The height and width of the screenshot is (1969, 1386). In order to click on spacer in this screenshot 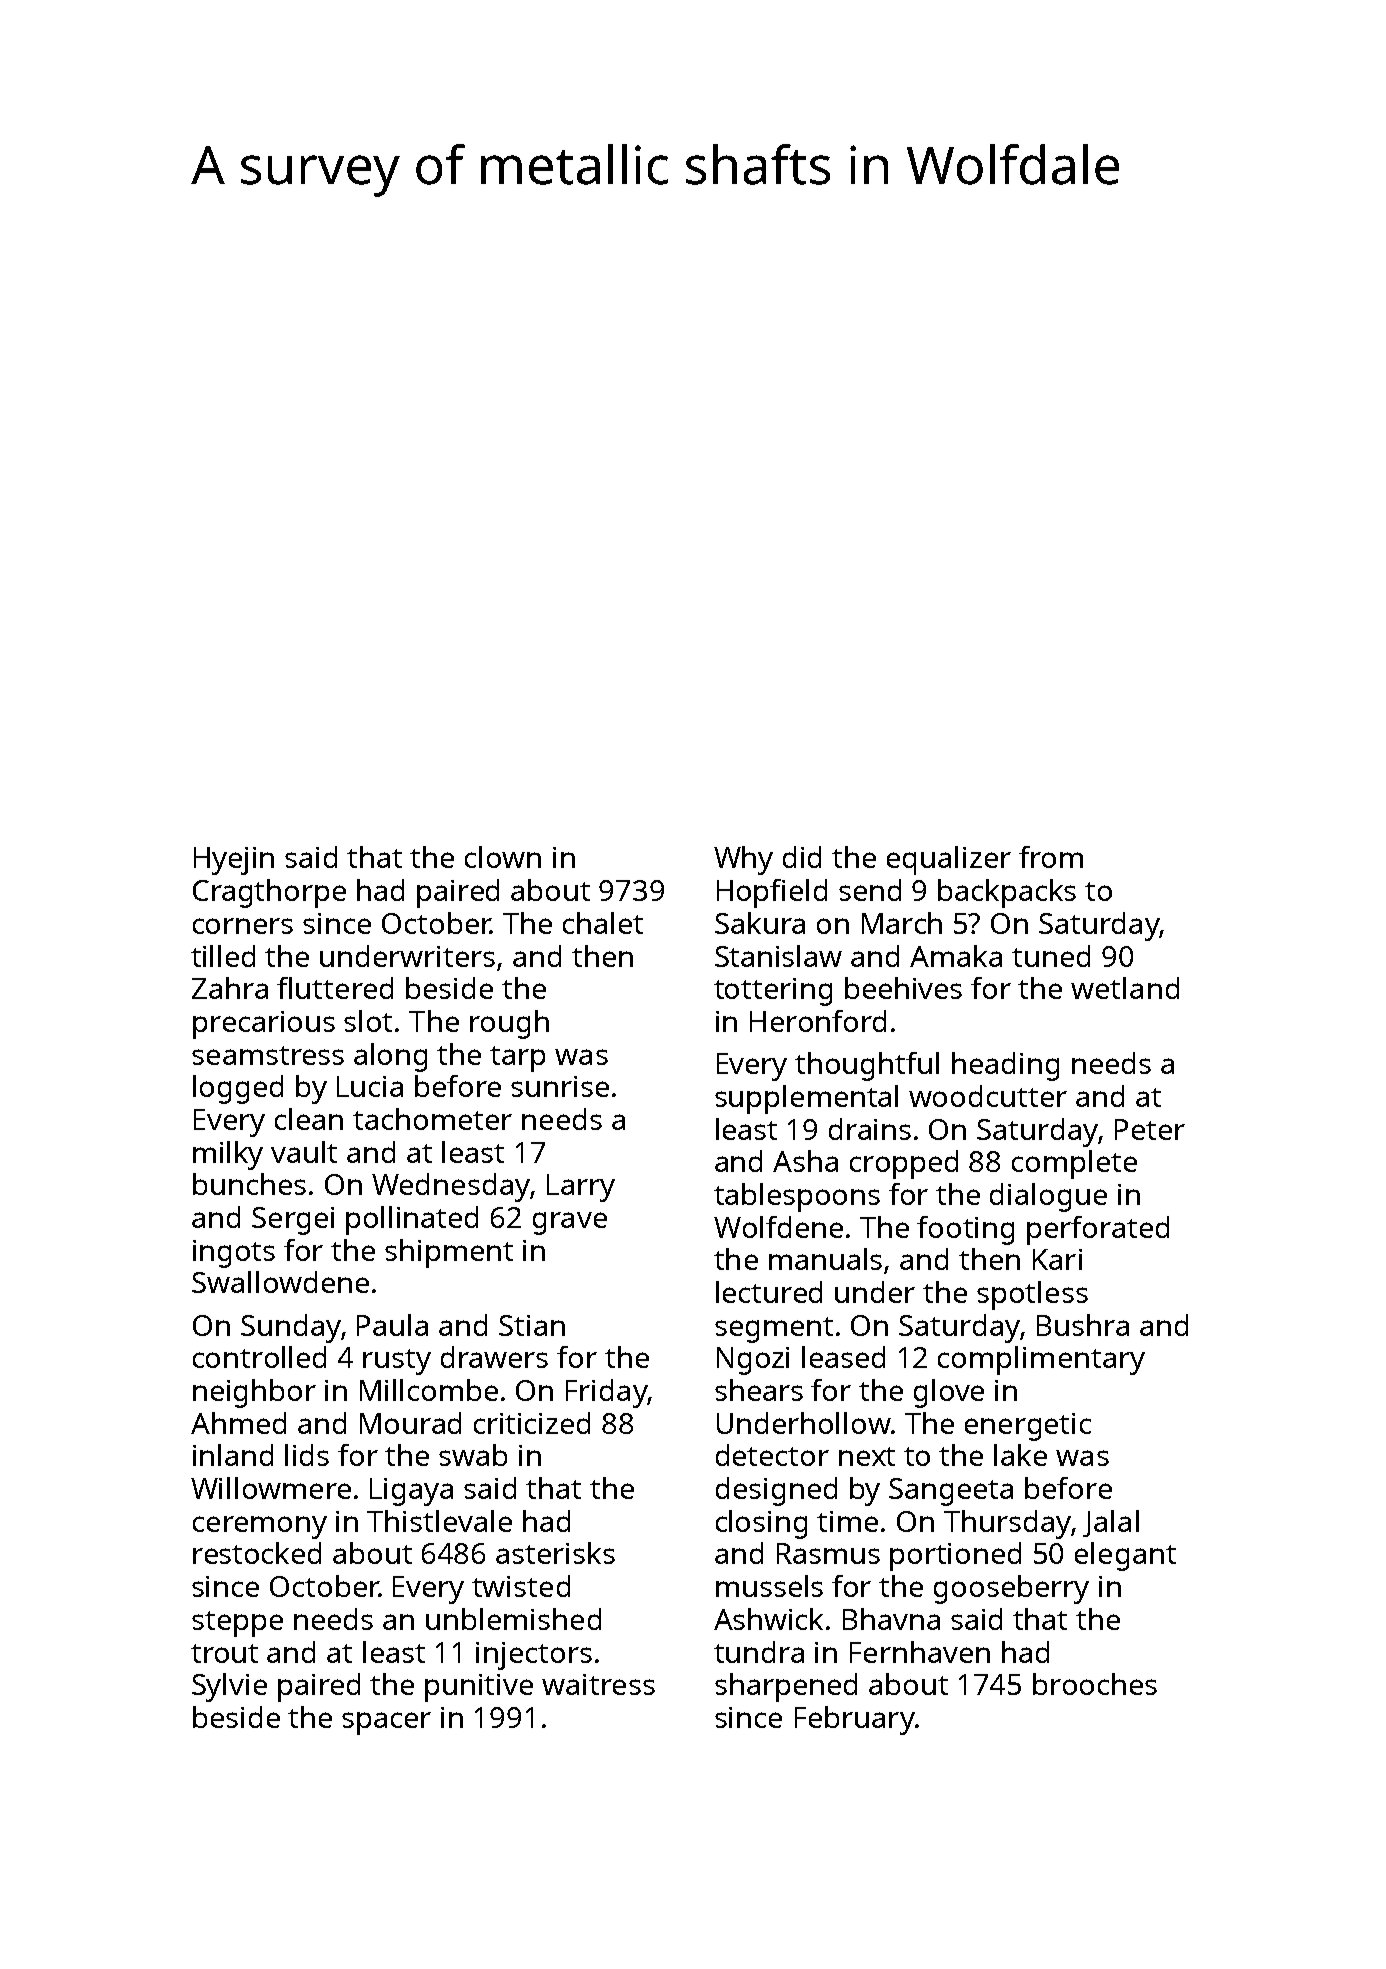, I will do `click(386, 1723)`.
